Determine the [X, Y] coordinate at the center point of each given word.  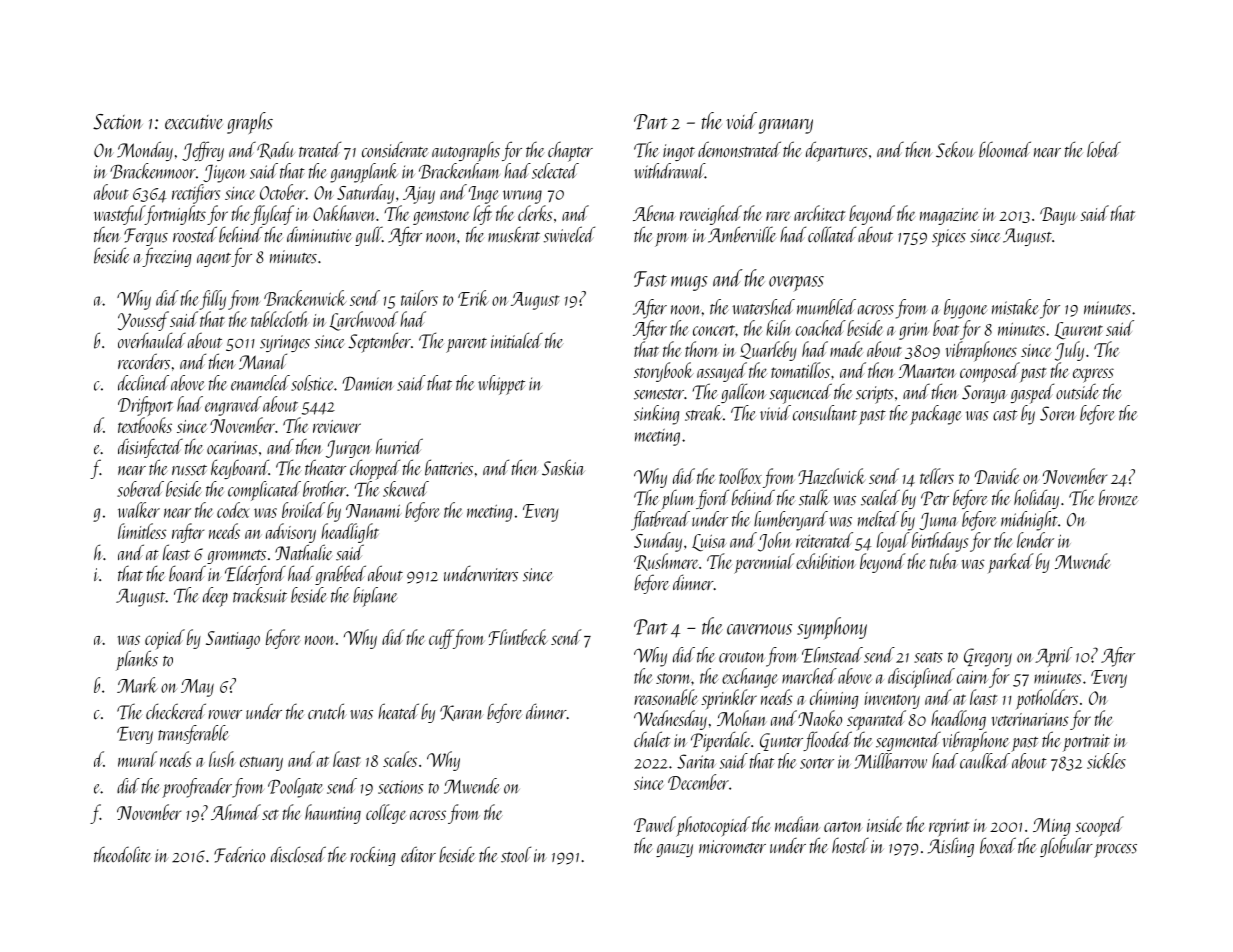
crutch [327, 711]
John [775, 542]
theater [325, 467]
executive [194, 122]
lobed [1104, 149]
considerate [395, 149]
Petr [935, 498]
